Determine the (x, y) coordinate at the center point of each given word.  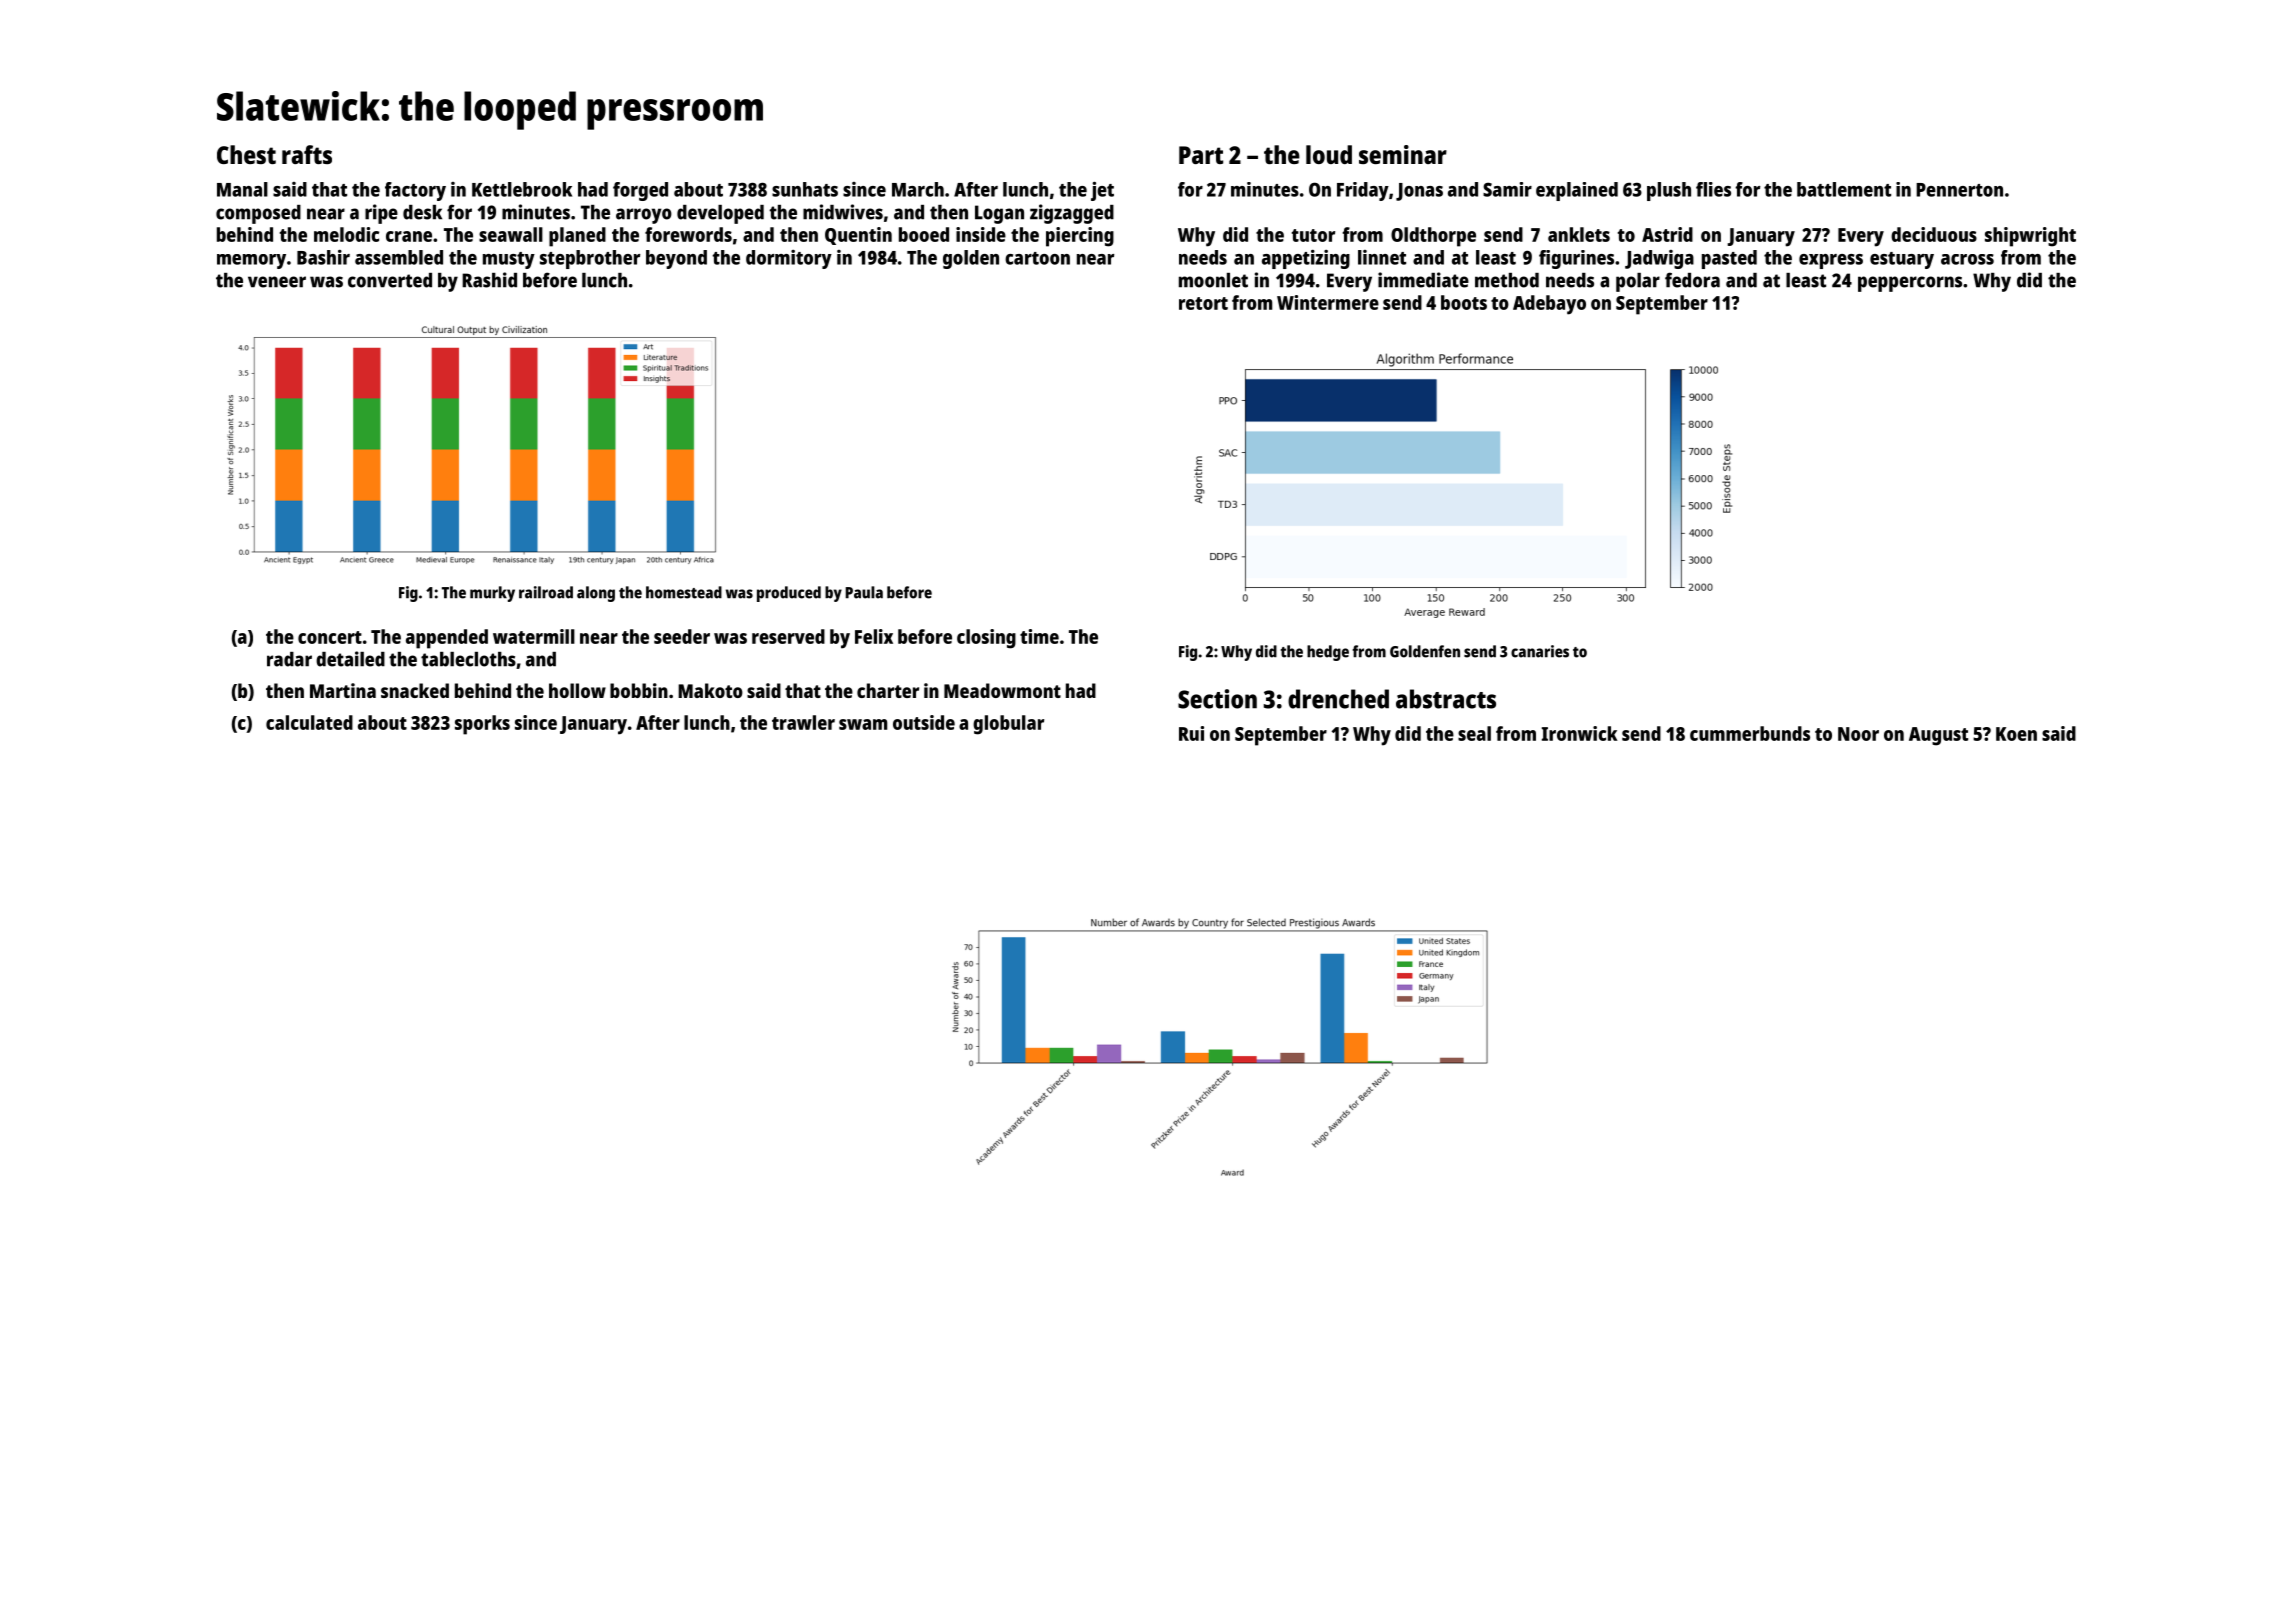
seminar (1403, 154)
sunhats (805, 189)
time (1039, 636)
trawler (803, 722)
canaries (1540, 651)
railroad (546, 592)
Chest (246, 154)
